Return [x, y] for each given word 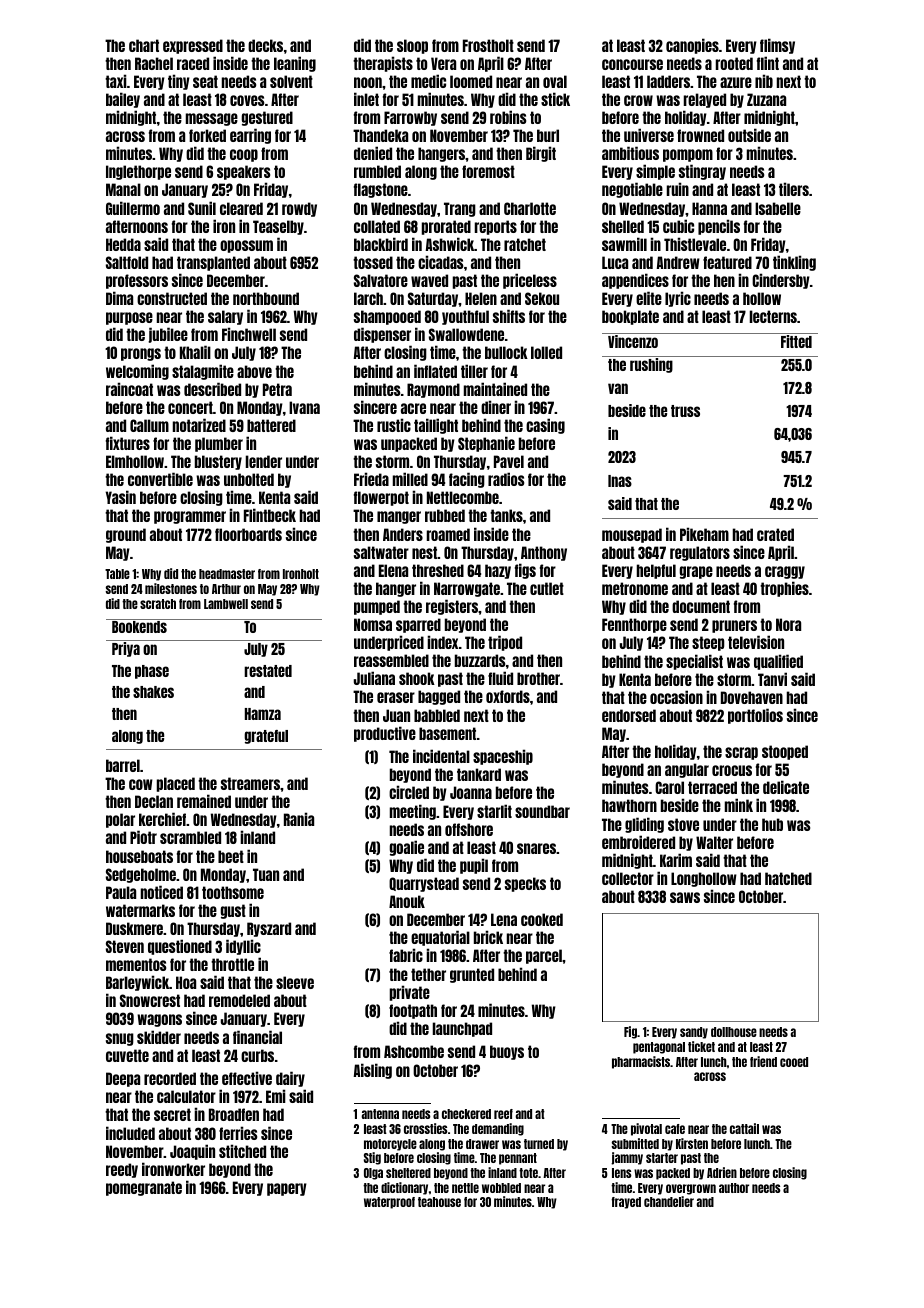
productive [385, 734]
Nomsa [373, 624]
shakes [153, 692]
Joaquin [192, 1152]
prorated [446, 227]
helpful [656, 571]
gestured [267, 118]
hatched [788, 878]
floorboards [248, 534]
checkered [466, 1114]
